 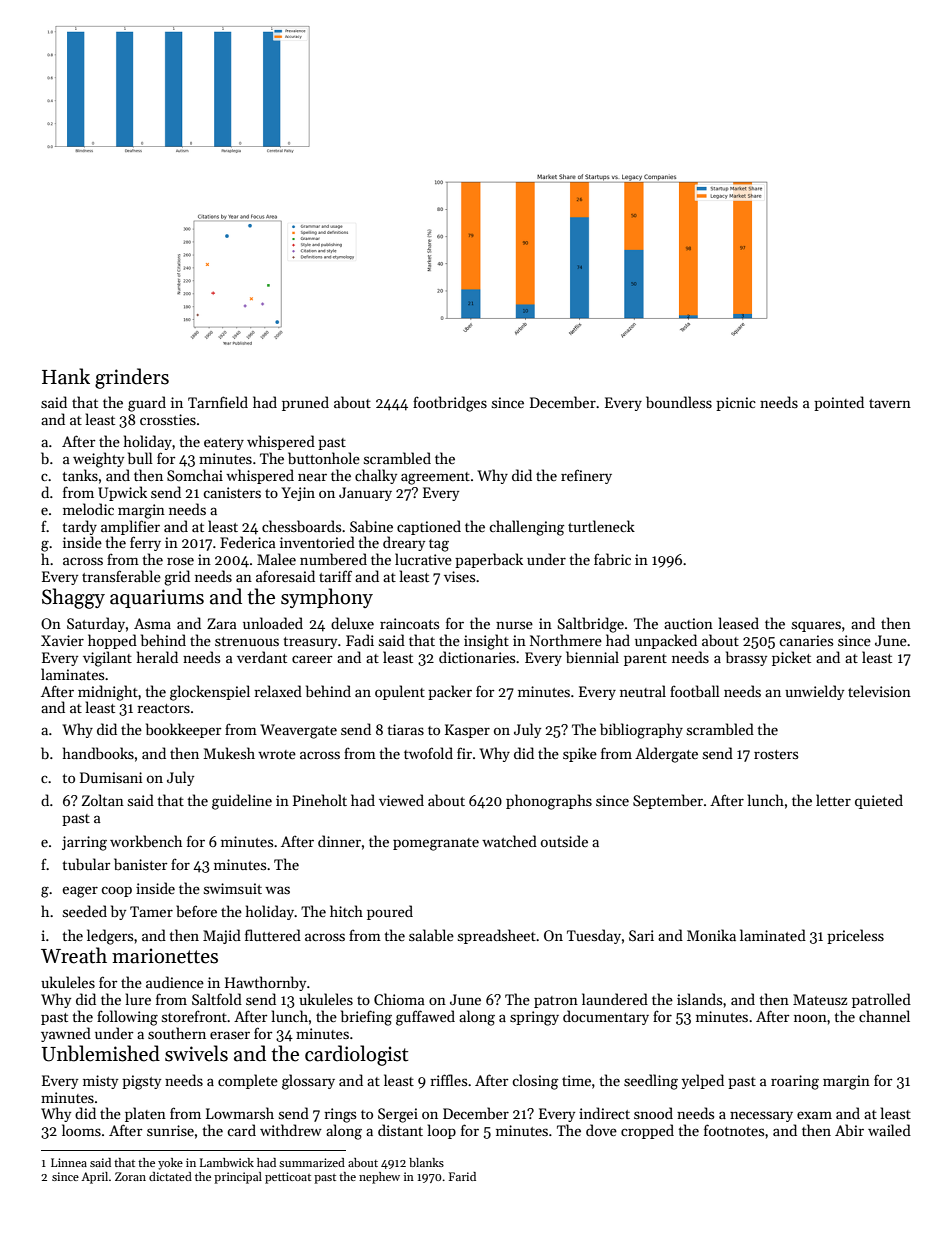 I want to click on Weavergate, so click(x=298, y=731).
